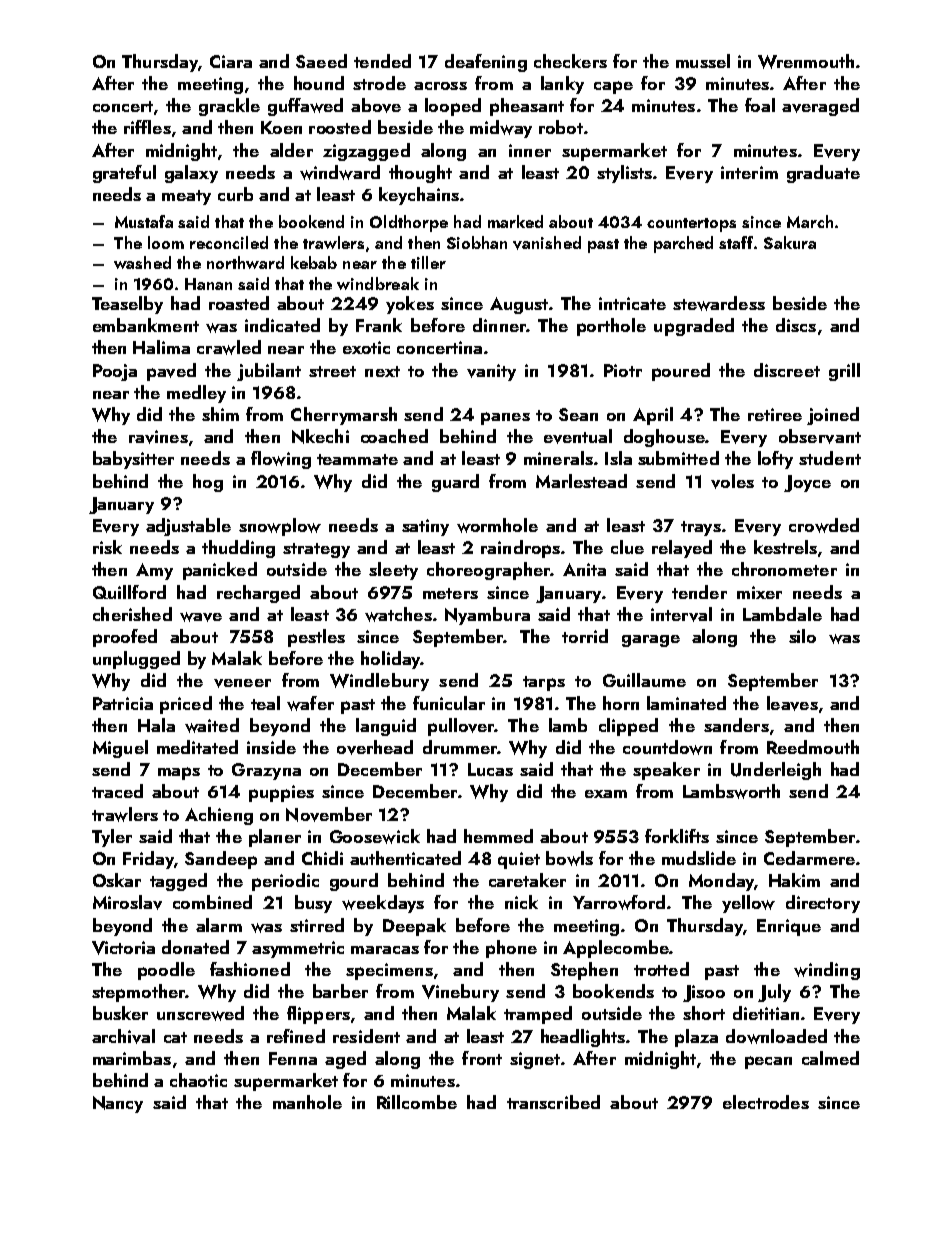 The width and height of the document is (952, 1233). Describe the element at coordinates (704, 993) in the document. I see `Jisoo` at that location.
